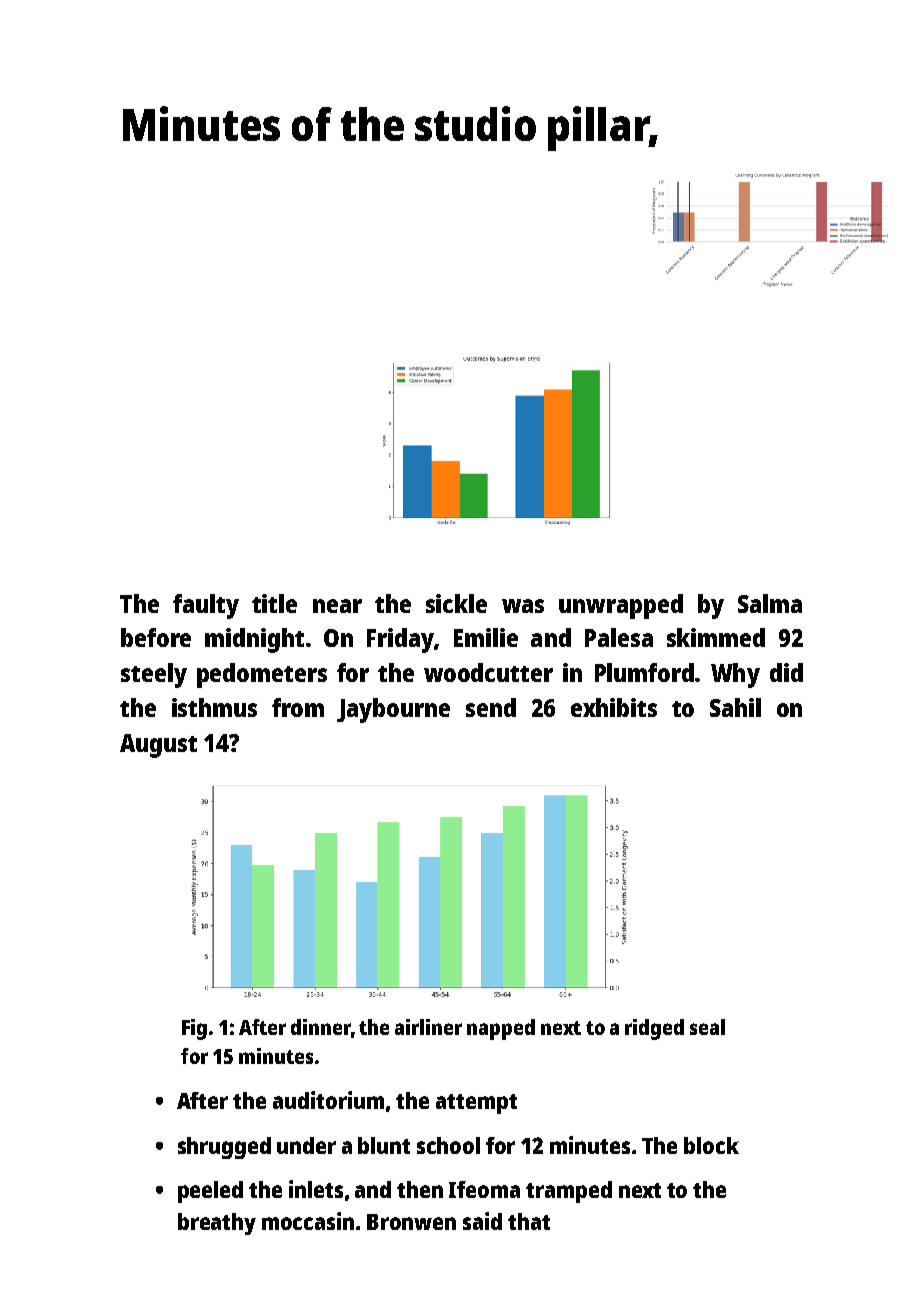 The width and height of the page is (924, 1311). Describe the element at coordinates (486, 637) in the page. I see `Emilie` at that location.
